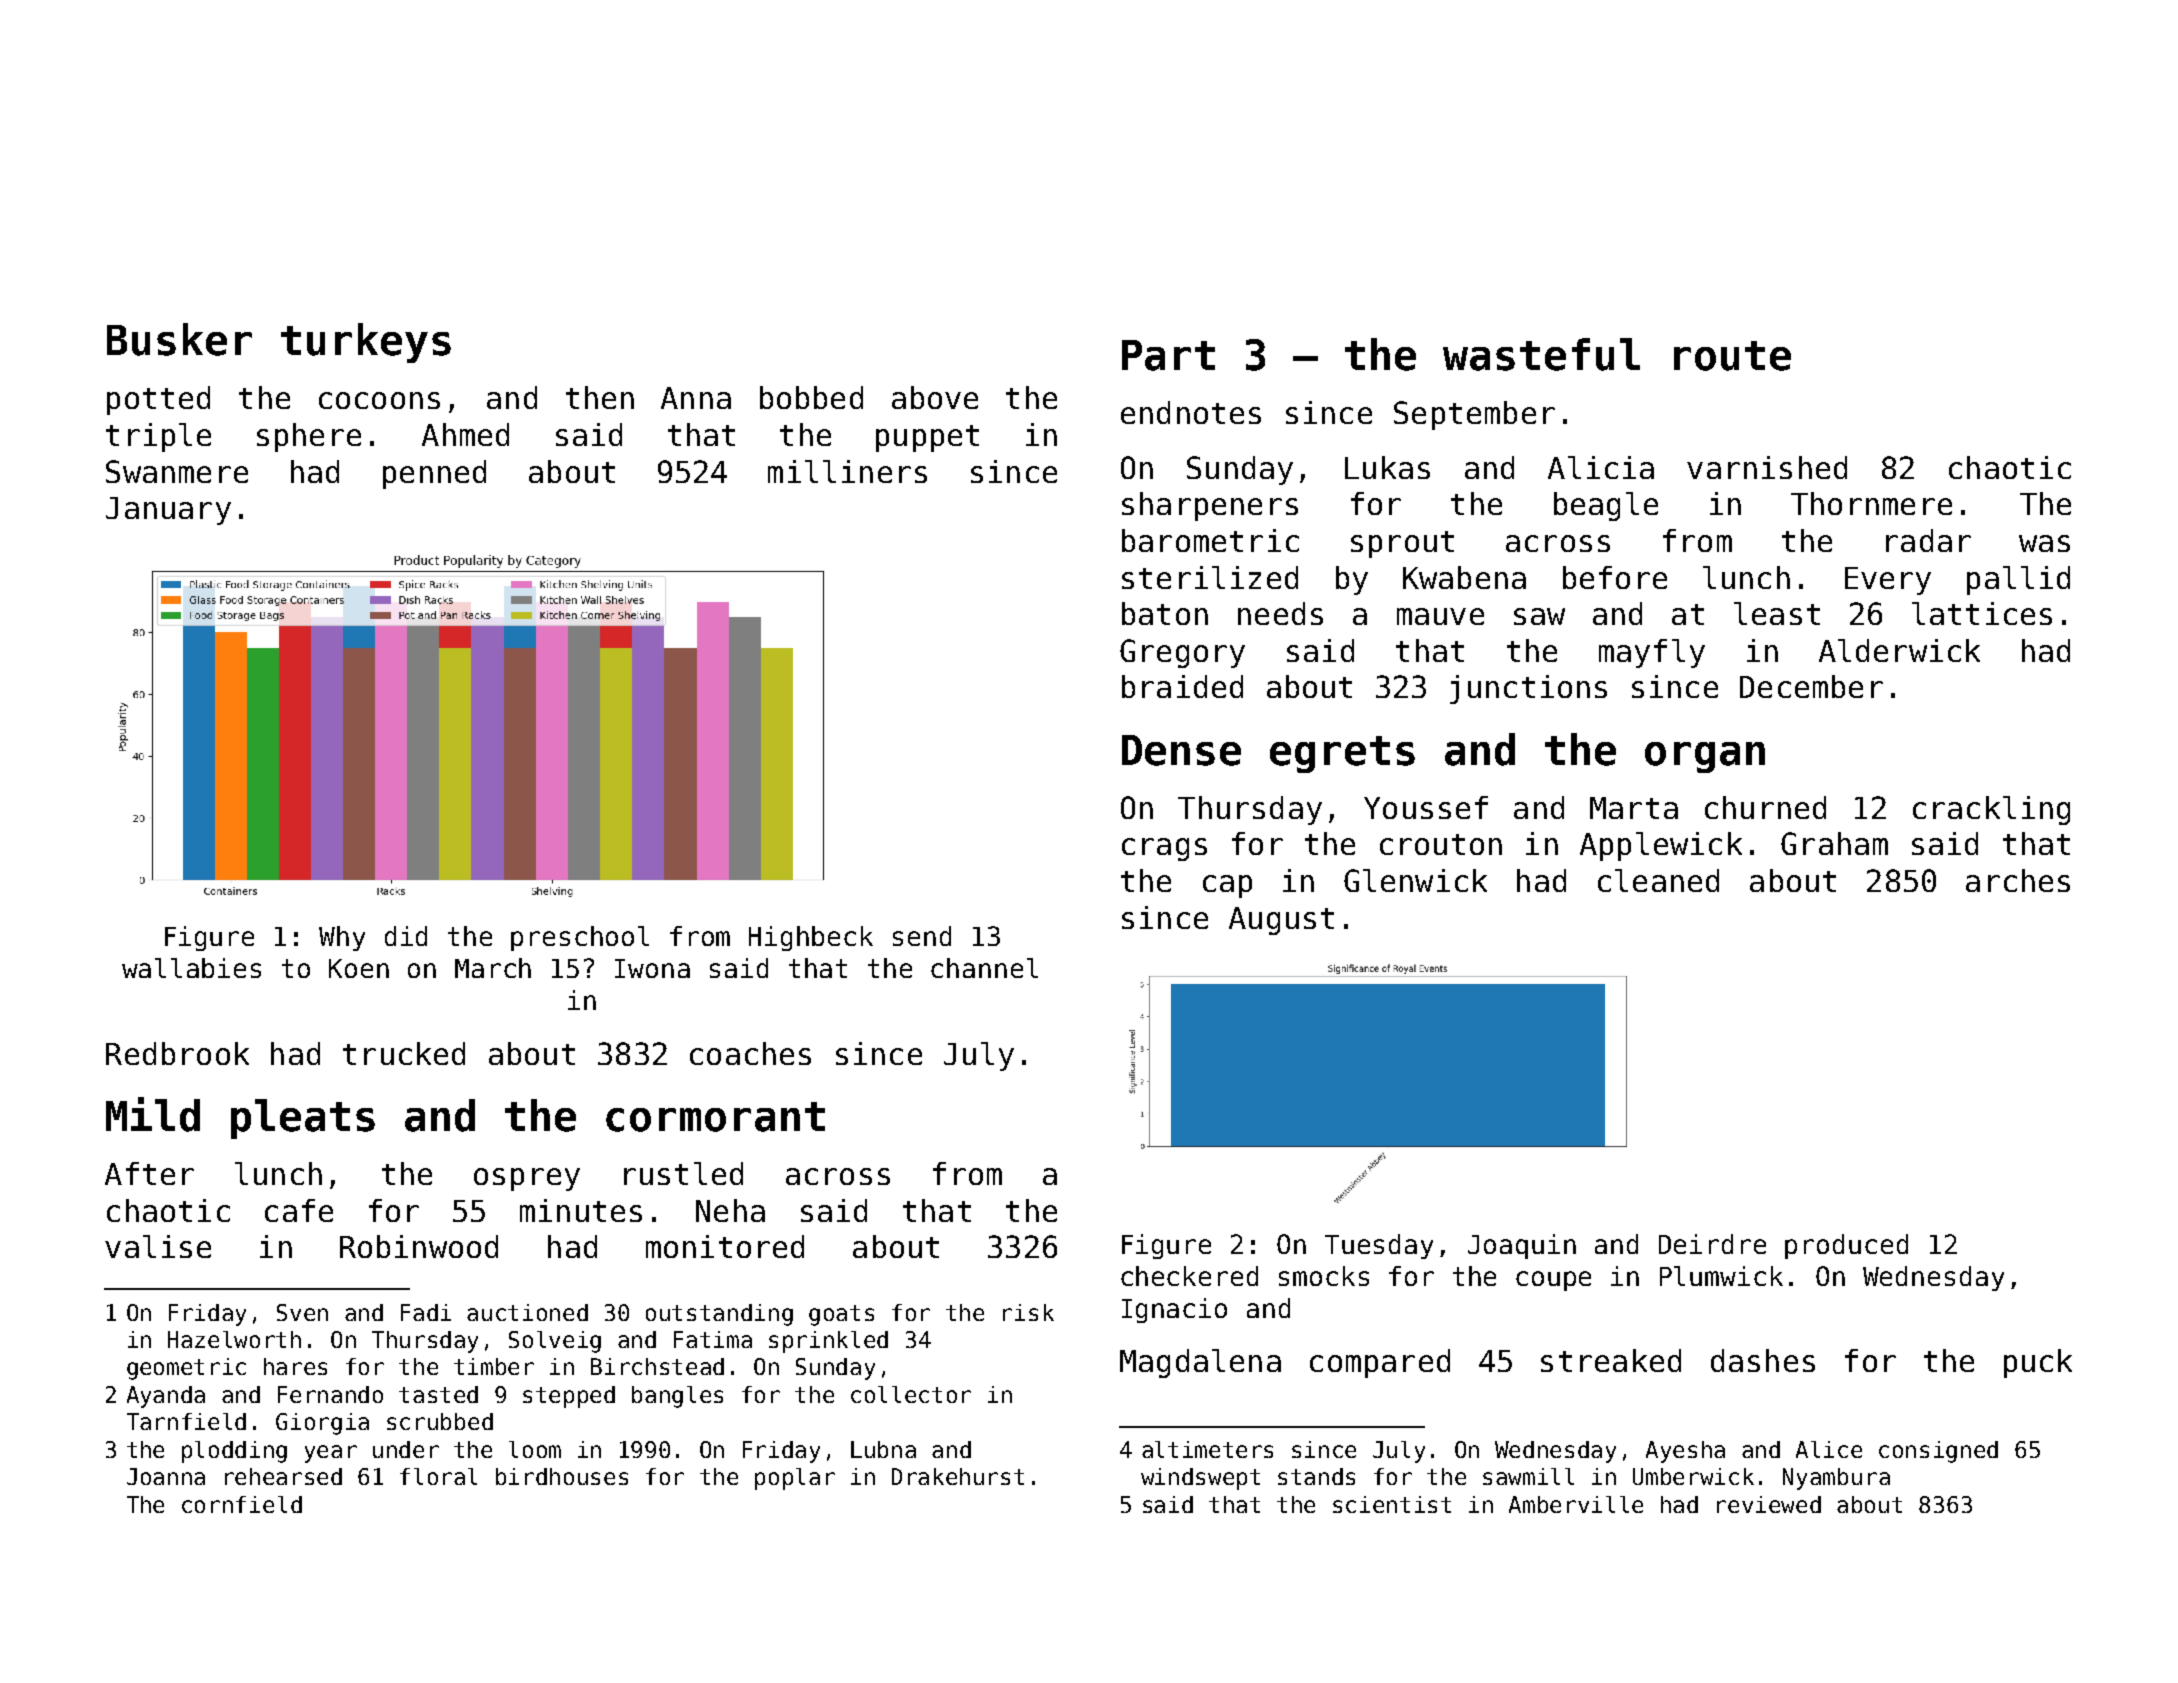  Describe the element at coordinates (811, 397) in the document. I see `bobbed` at that location.
